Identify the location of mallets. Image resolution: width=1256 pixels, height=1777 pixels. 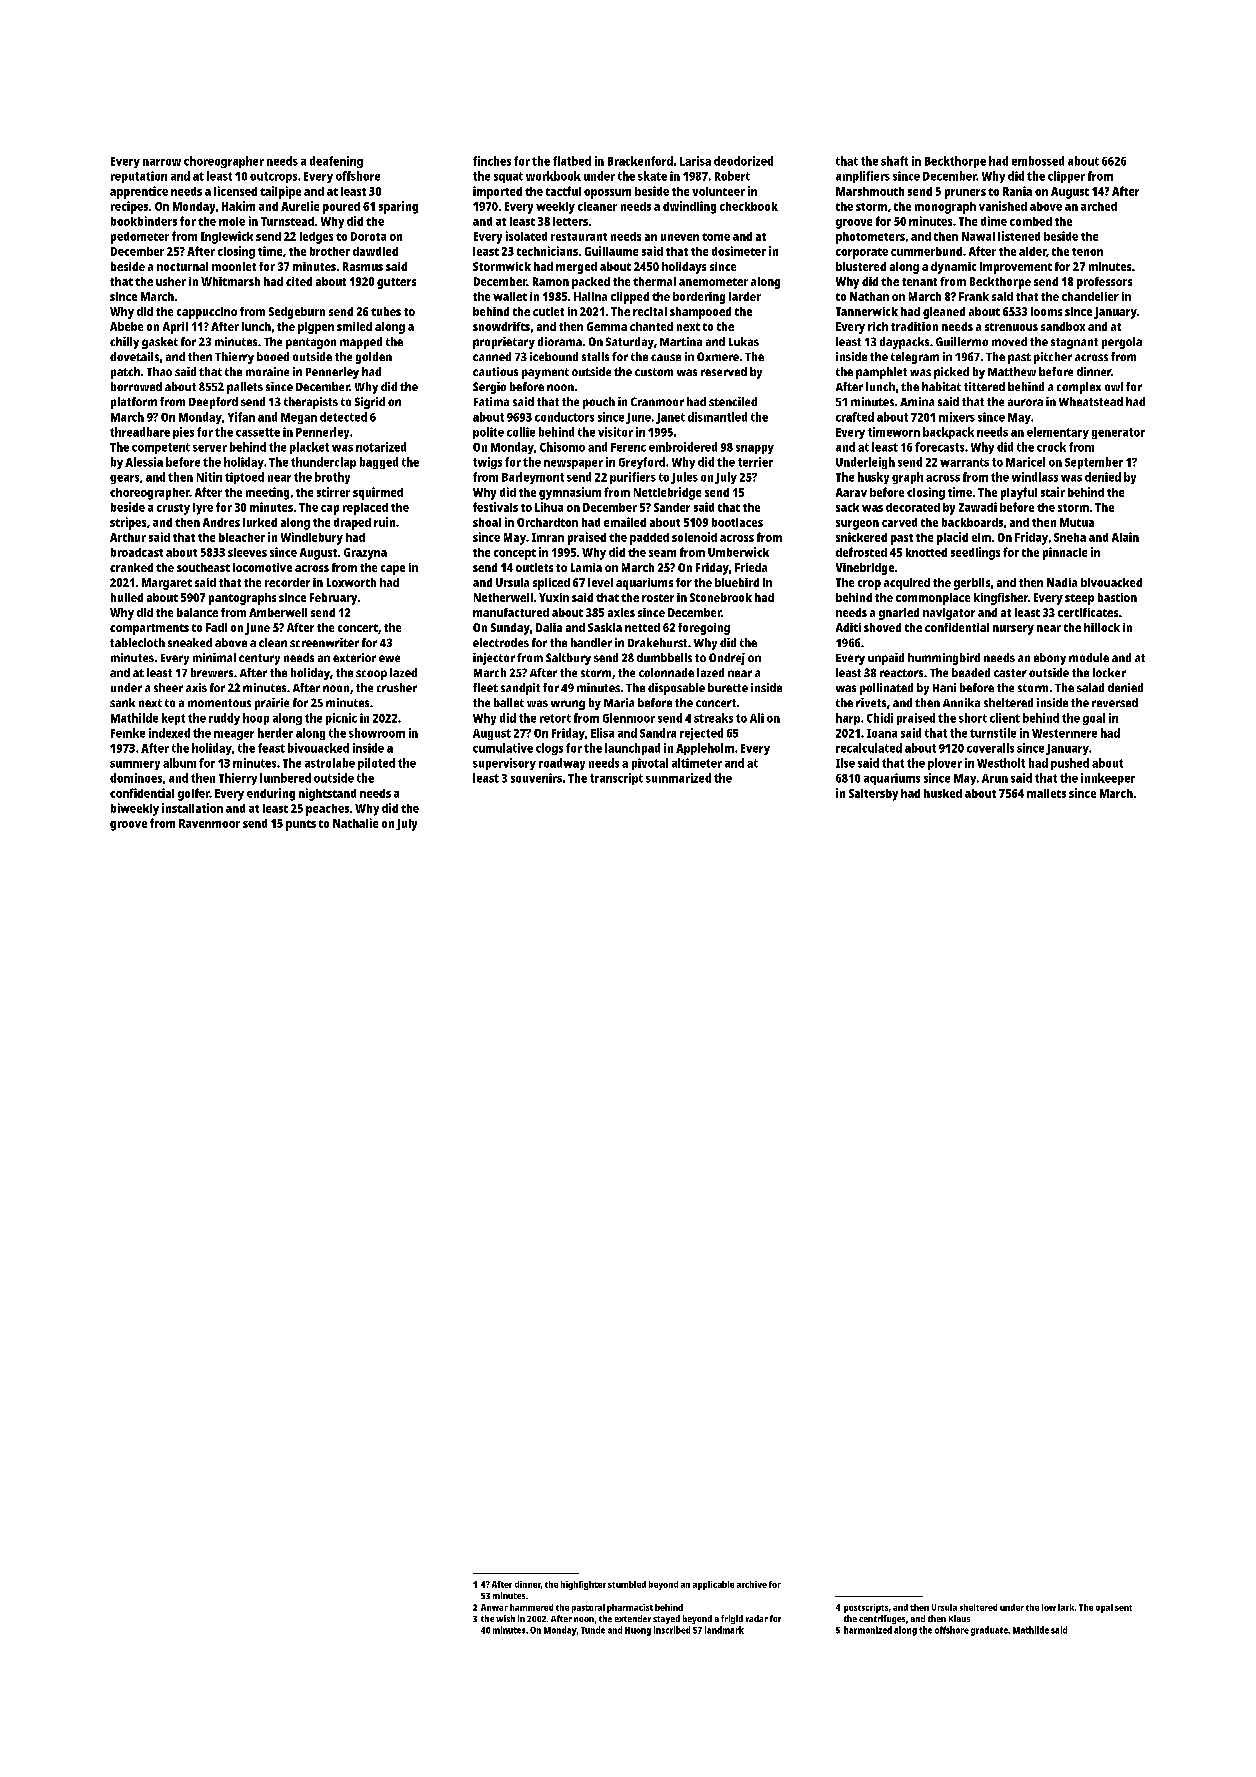
(1046, 793).
